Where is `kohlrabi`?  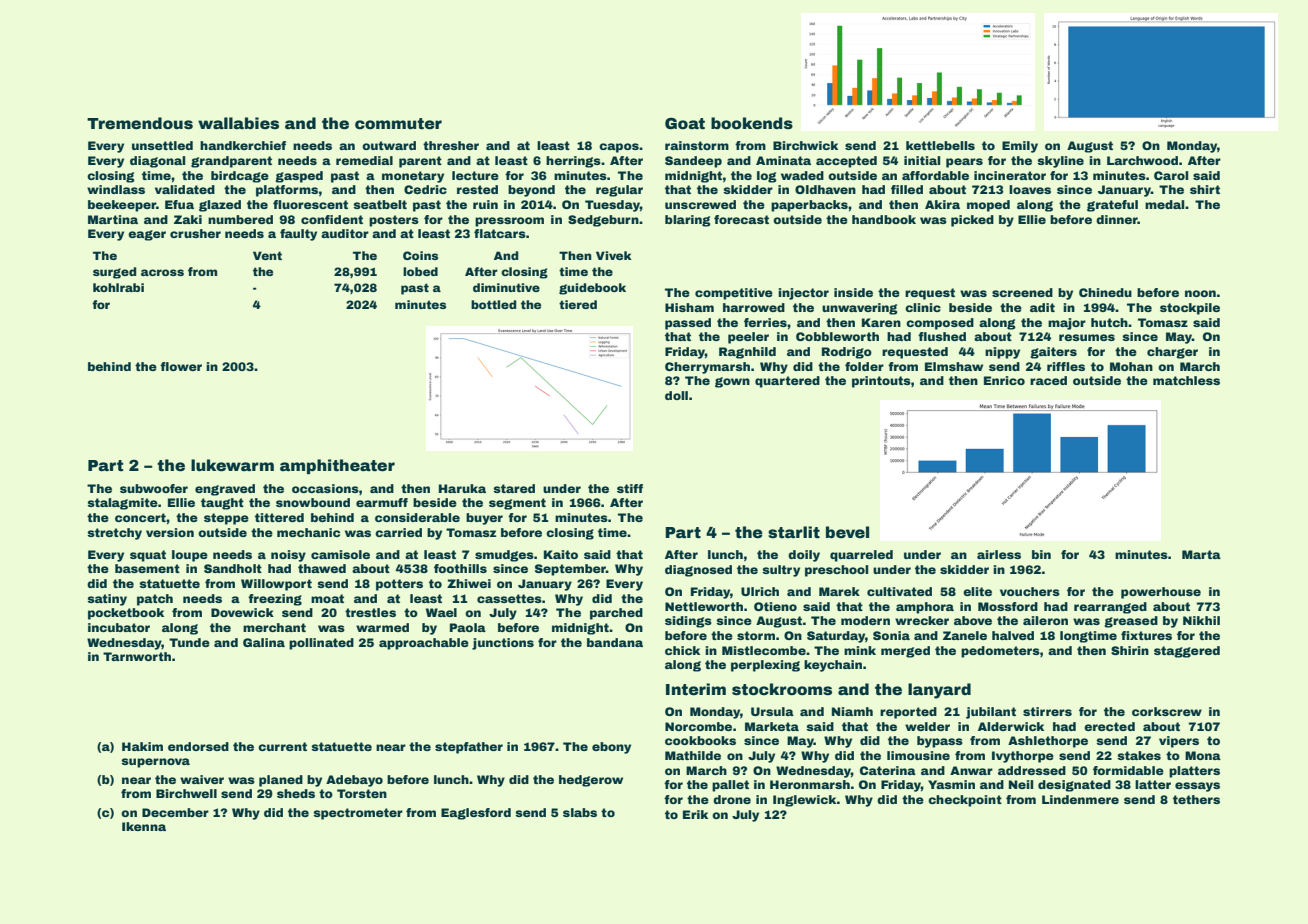
kohlrabi is located at coordinates (118, 287).
